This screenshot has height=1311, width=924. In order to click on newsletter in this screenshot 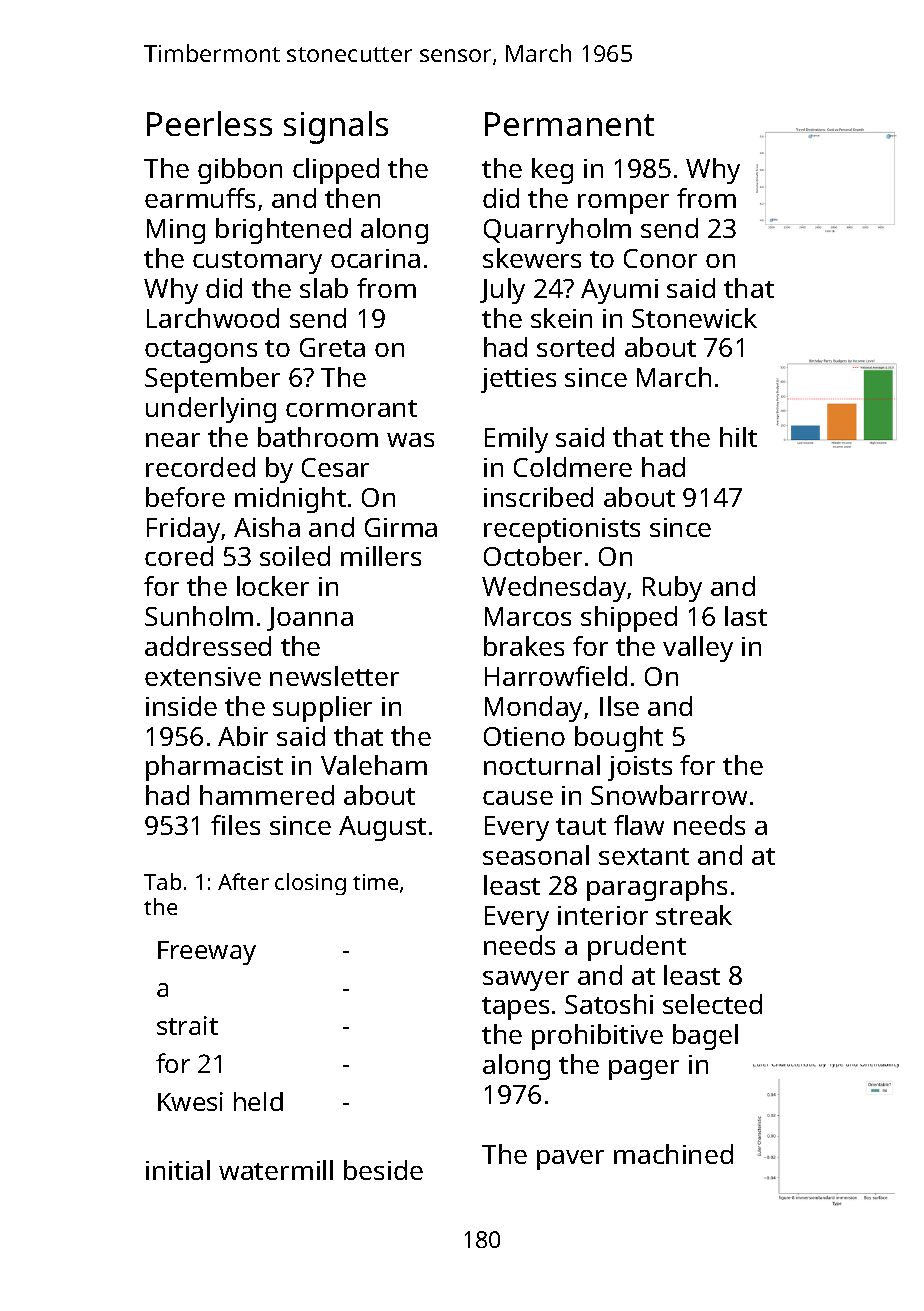, I will do `click(334, 676)`.
